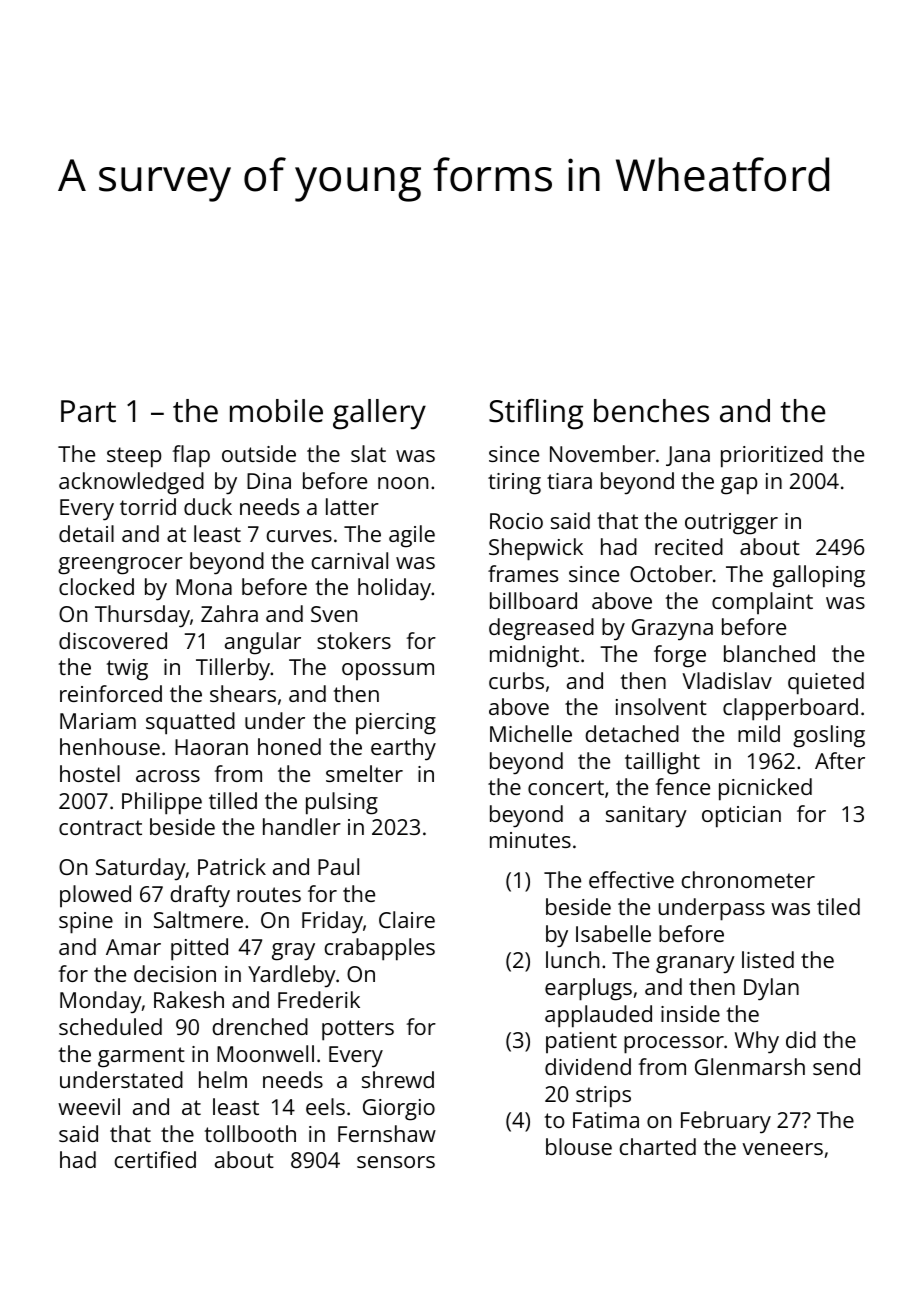  I want to click on benches, so click(651, 411).
